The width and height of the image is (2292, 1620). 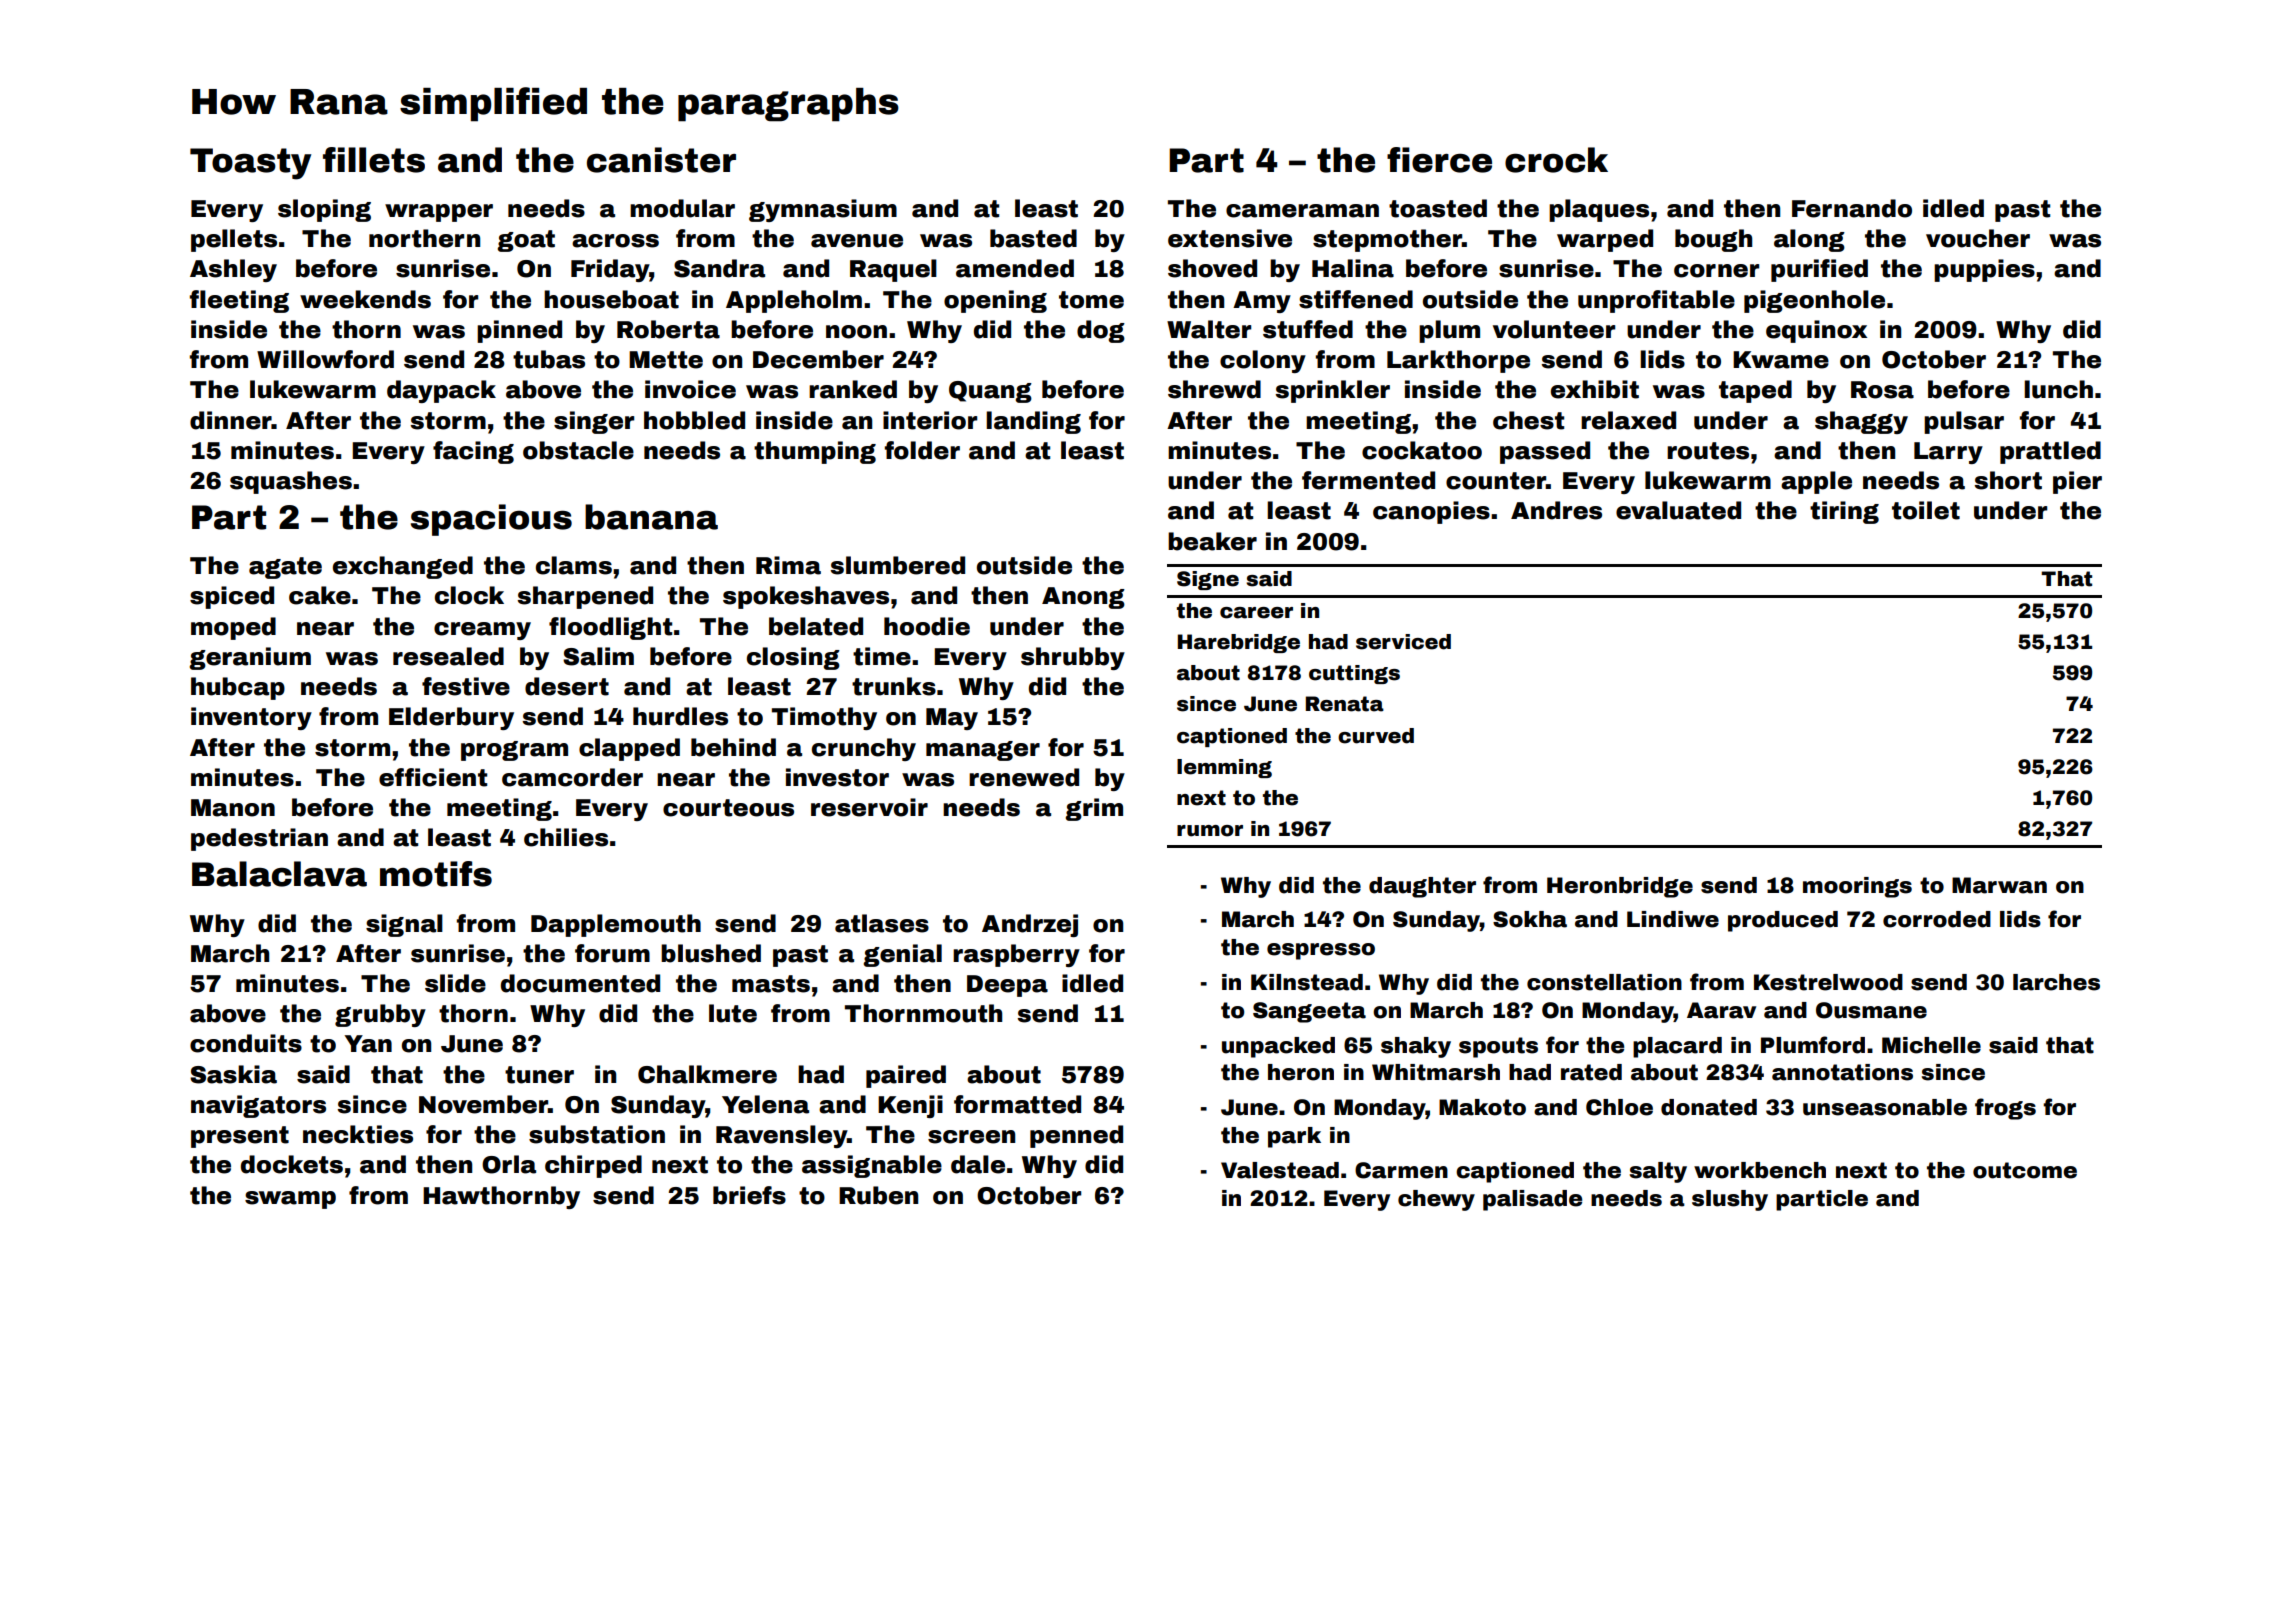 I want to click on cuttings, so click(x=1354, y=674).
